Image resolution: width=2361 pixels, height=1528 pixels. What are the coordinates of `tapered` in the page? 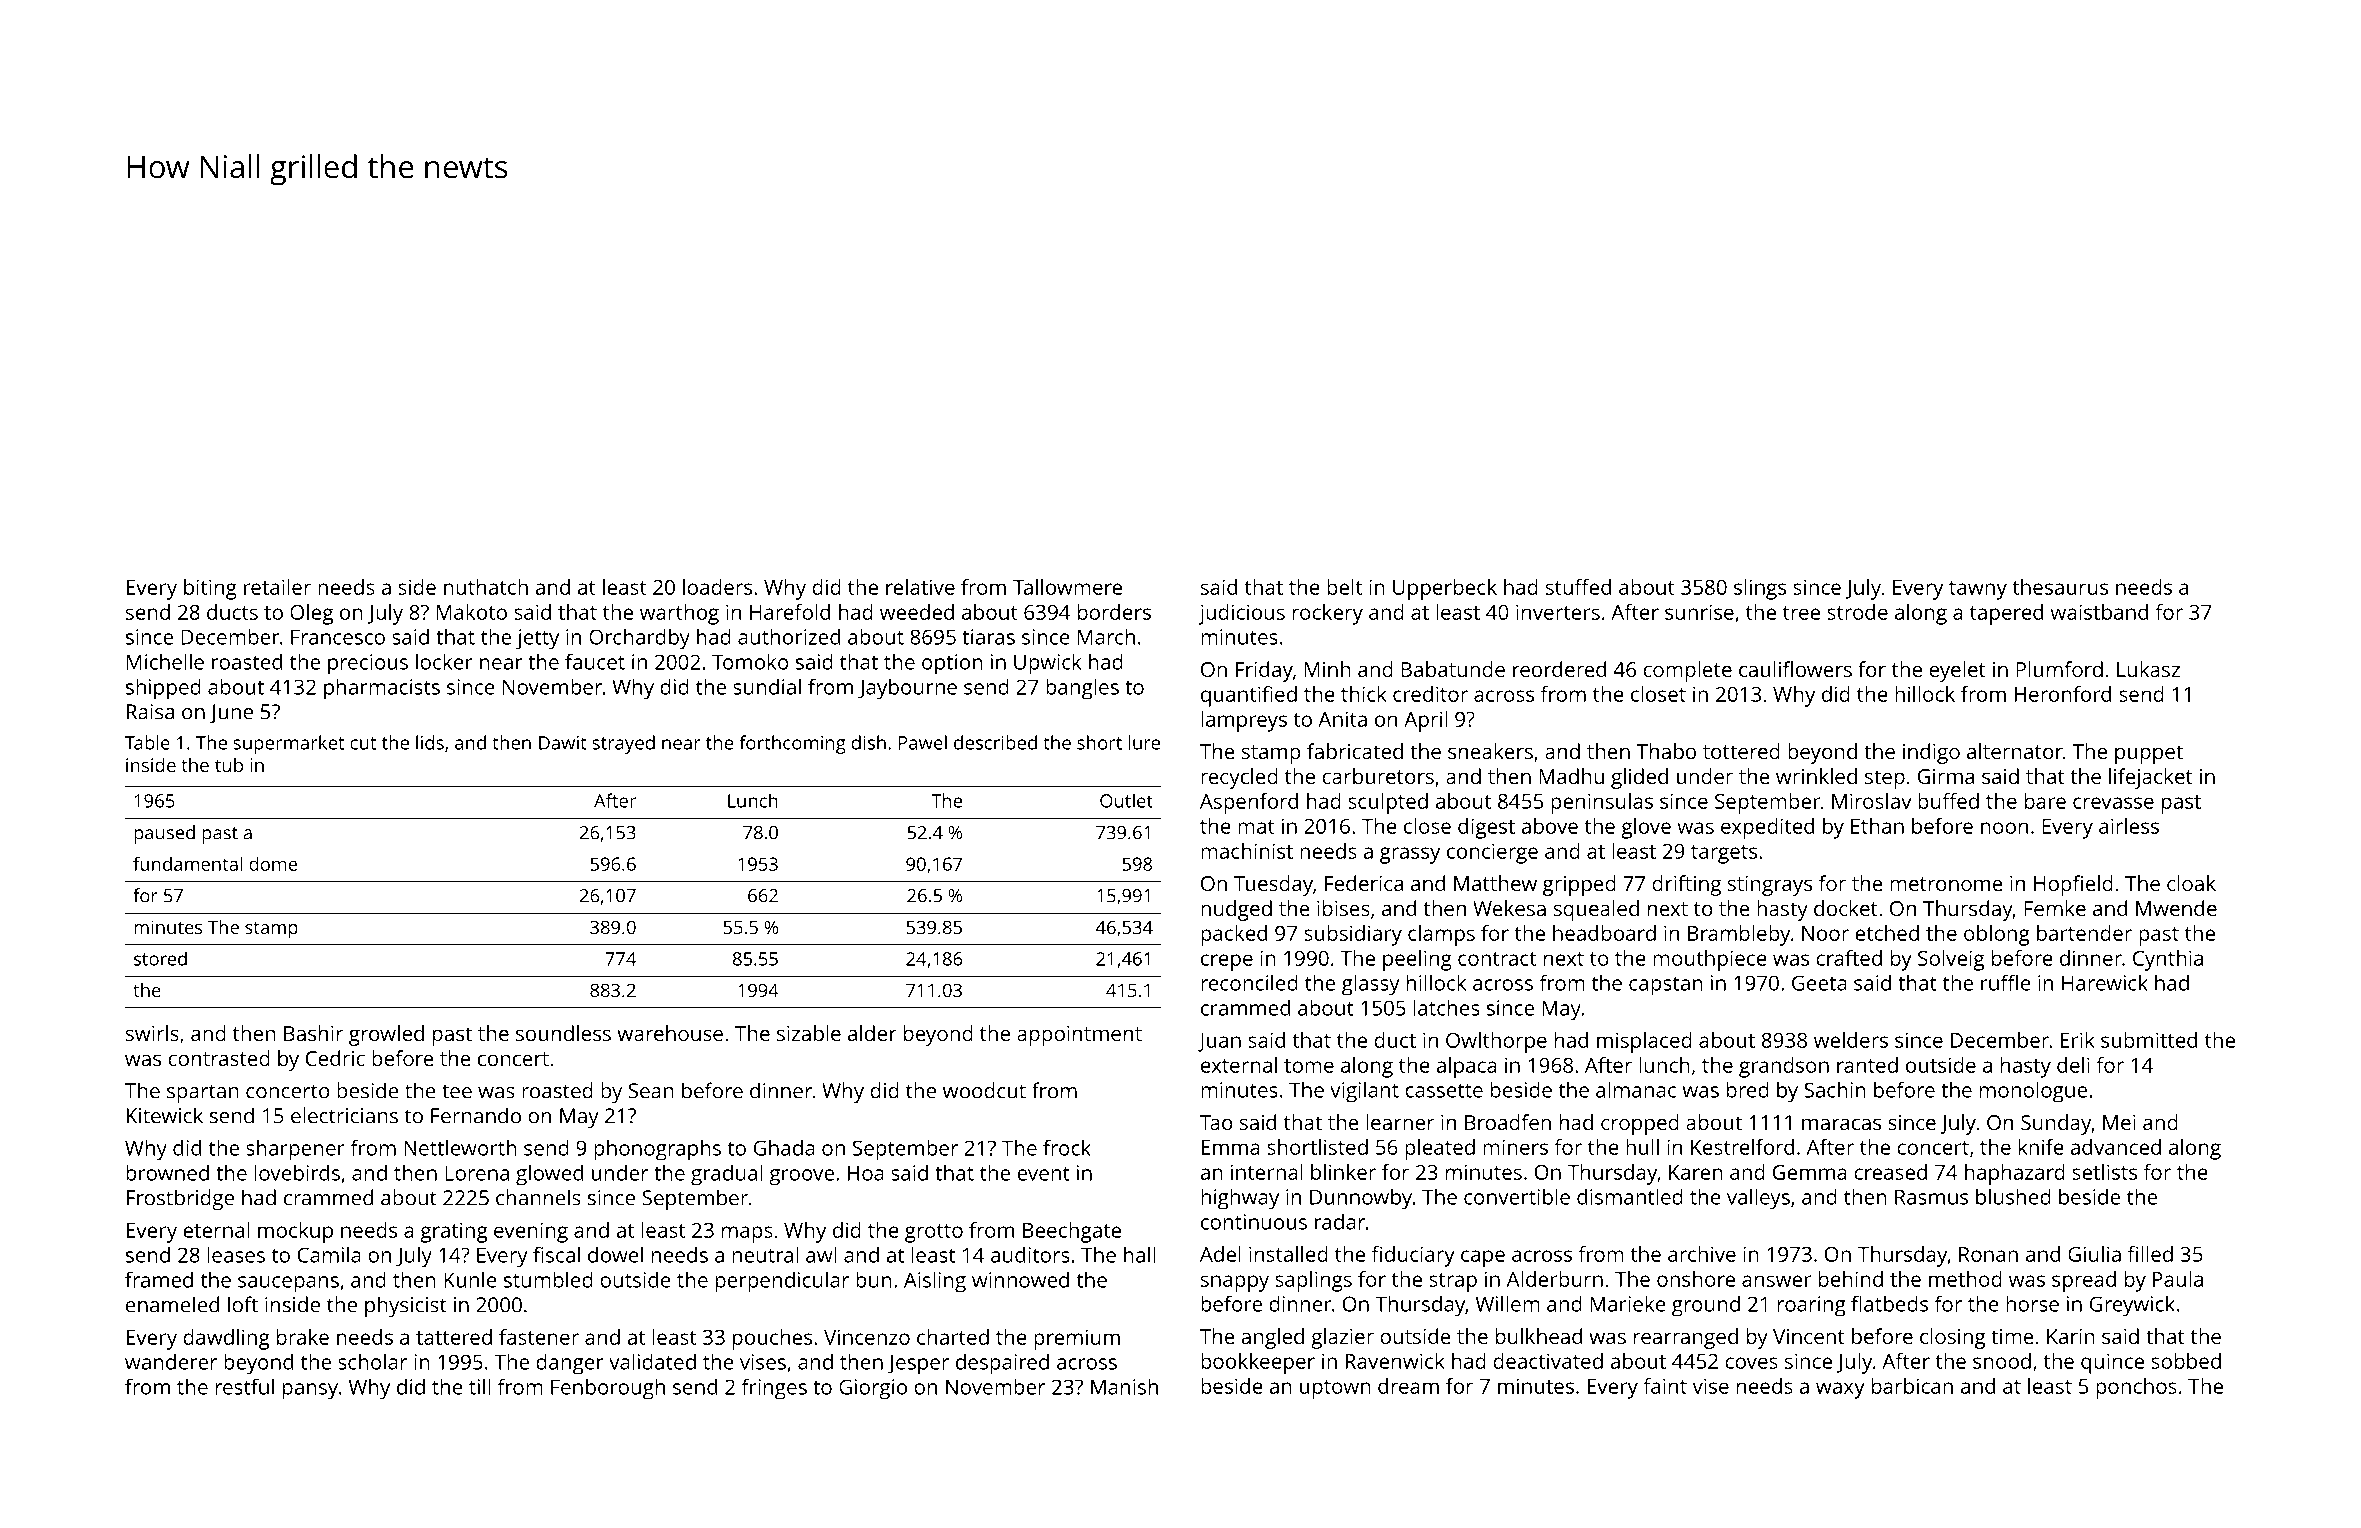 It's located at (2006, 614).
